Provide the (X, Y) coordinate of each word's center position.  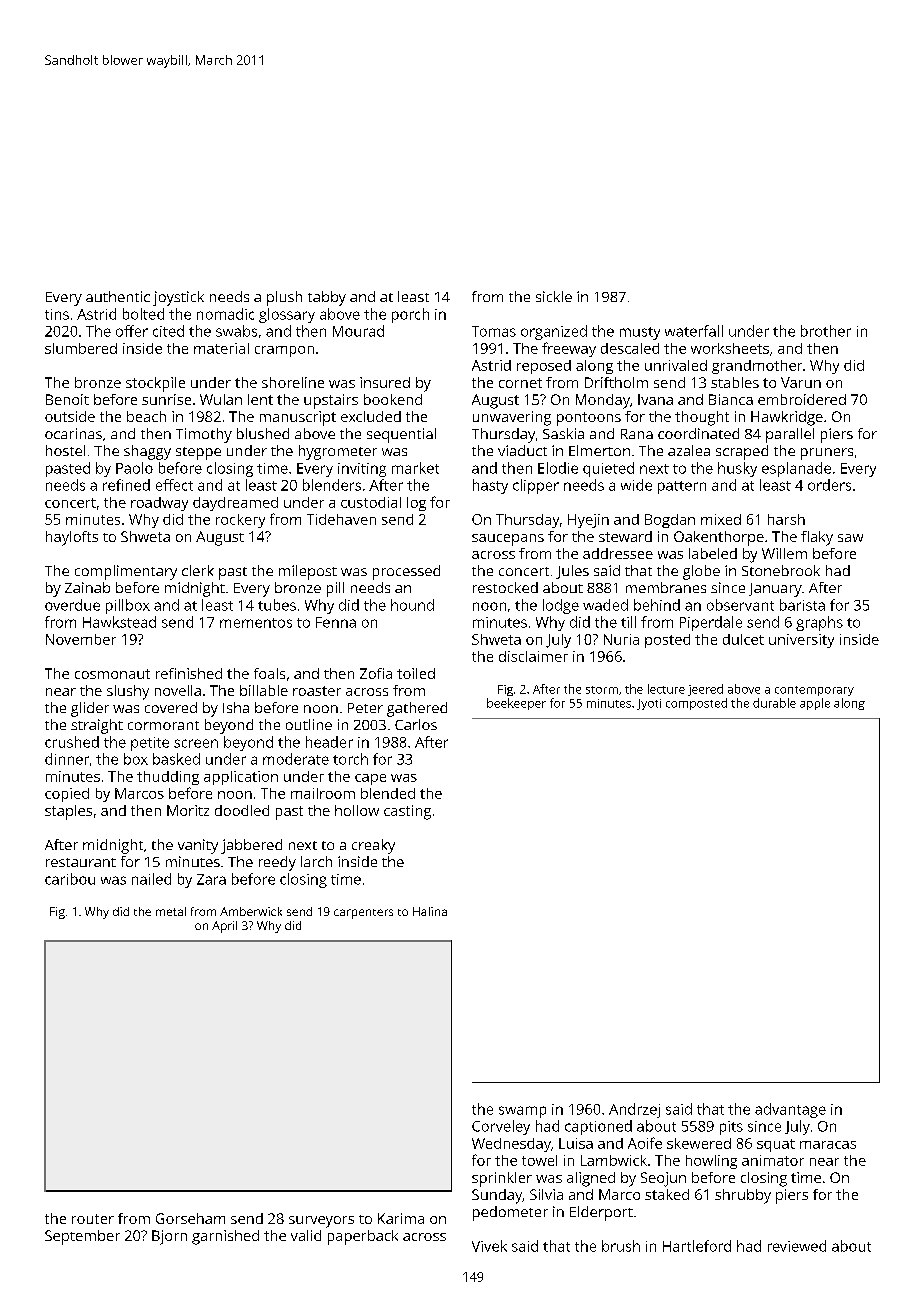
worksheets (730, 348)
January (775, 590)
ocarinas (73, 433)
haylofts (72, 538)
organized (554, 332)
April (224, 927)
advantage (790, 1110)
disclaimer (533, 656)
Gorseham (190, 1218)
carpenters (363, 914)
